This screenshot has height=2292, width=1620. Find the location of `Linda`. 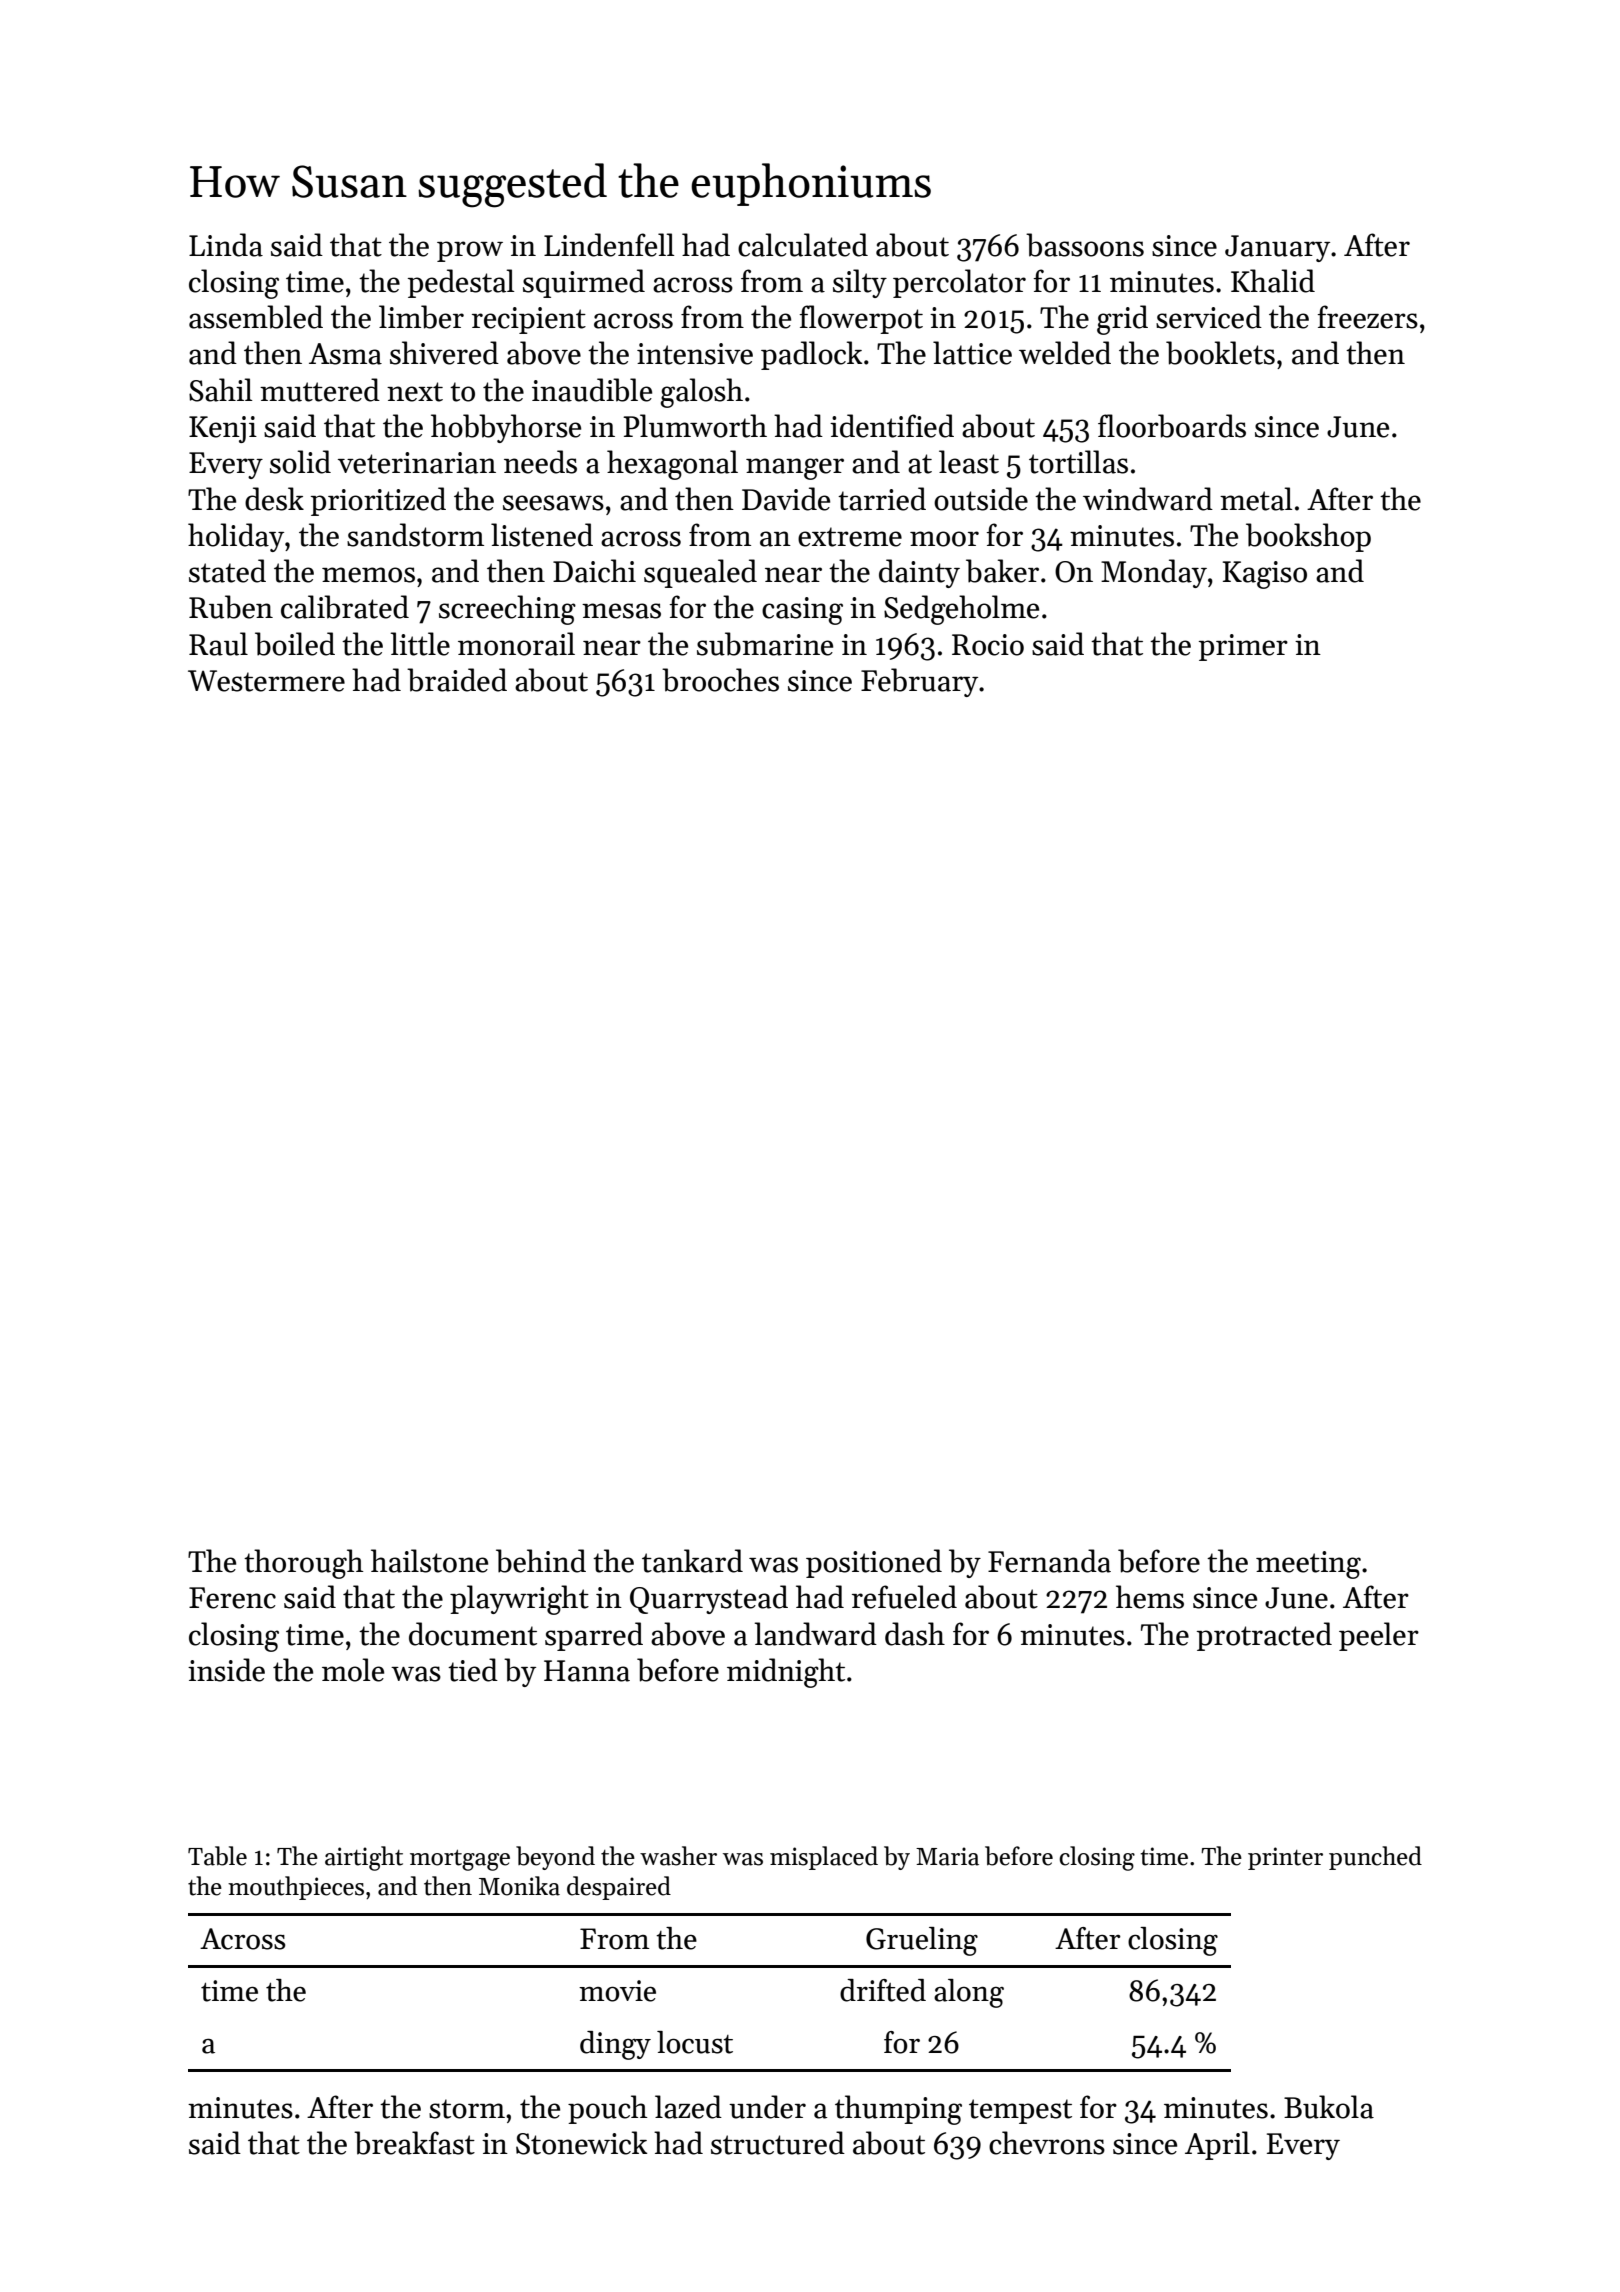

Linda is located at coordinates (226, 245).
